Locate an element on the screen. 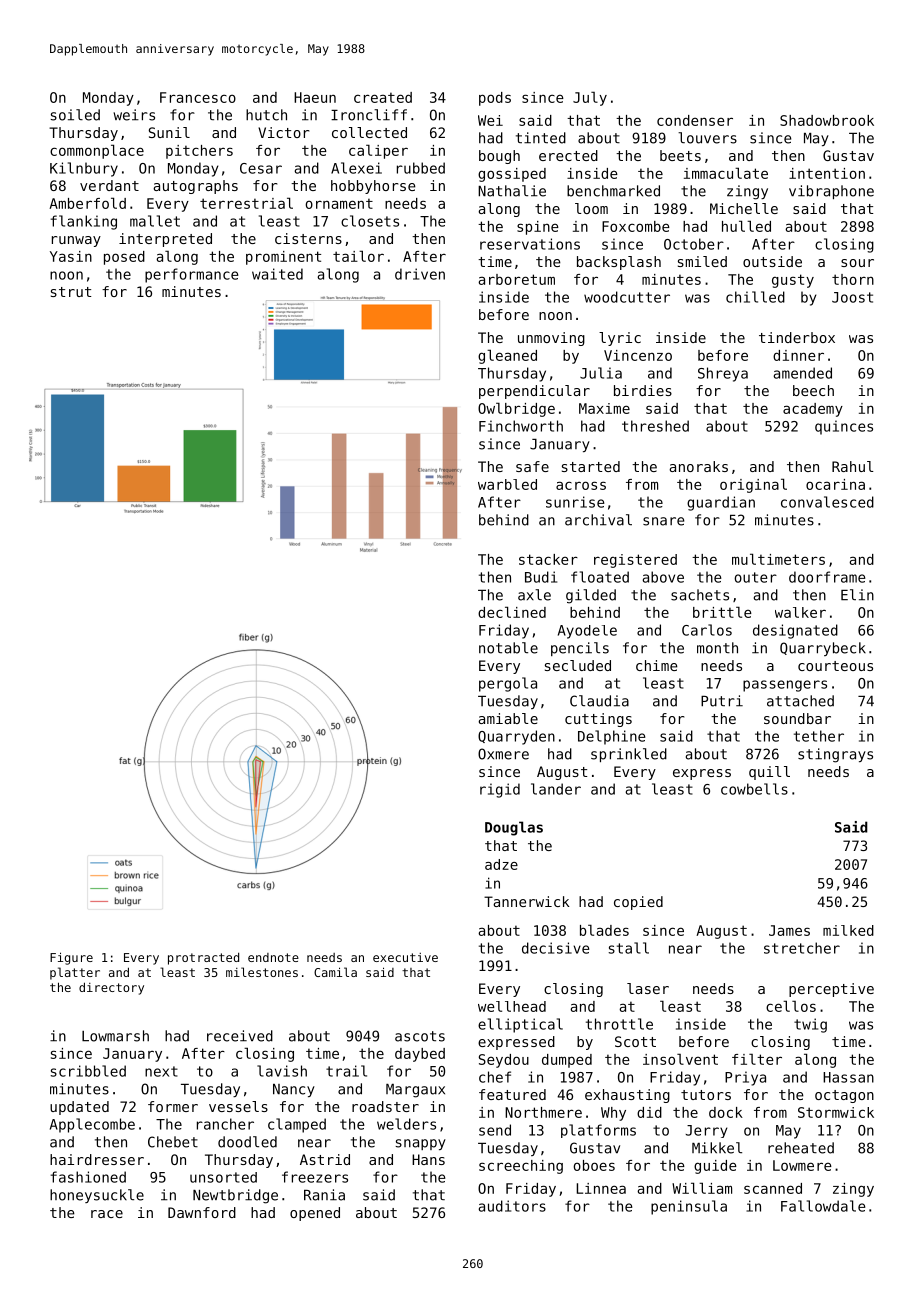 The width and height of the screenshot is (924, 1308). threshed is located at coordinates (655, 426).
